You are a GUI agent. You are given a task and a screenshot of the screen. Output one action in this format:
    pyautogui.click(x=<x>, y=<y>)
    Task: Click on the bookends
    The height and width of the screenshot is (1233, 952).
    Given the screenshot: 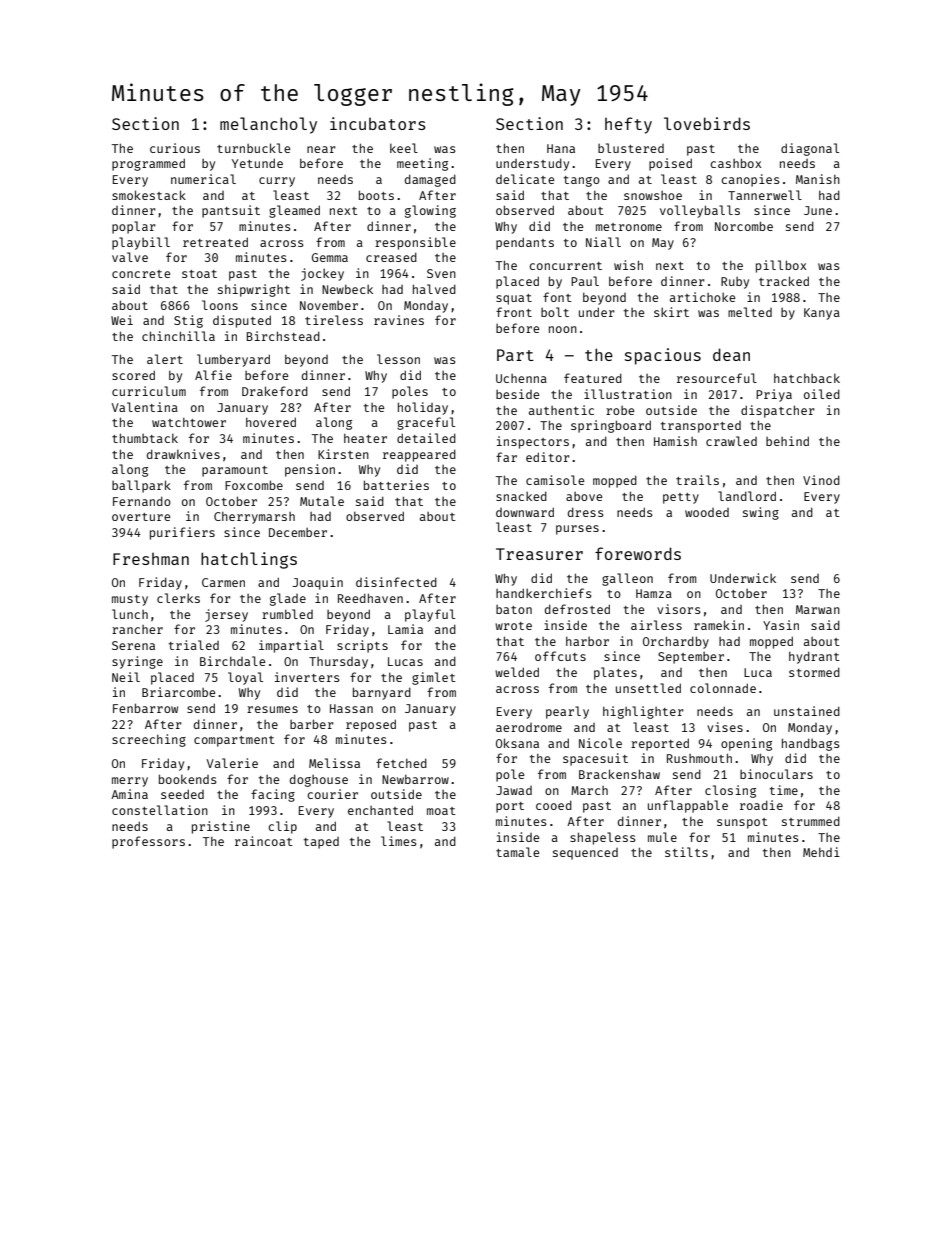 What is the action you would take?
    pyautogui.click(x=188, y=779)
